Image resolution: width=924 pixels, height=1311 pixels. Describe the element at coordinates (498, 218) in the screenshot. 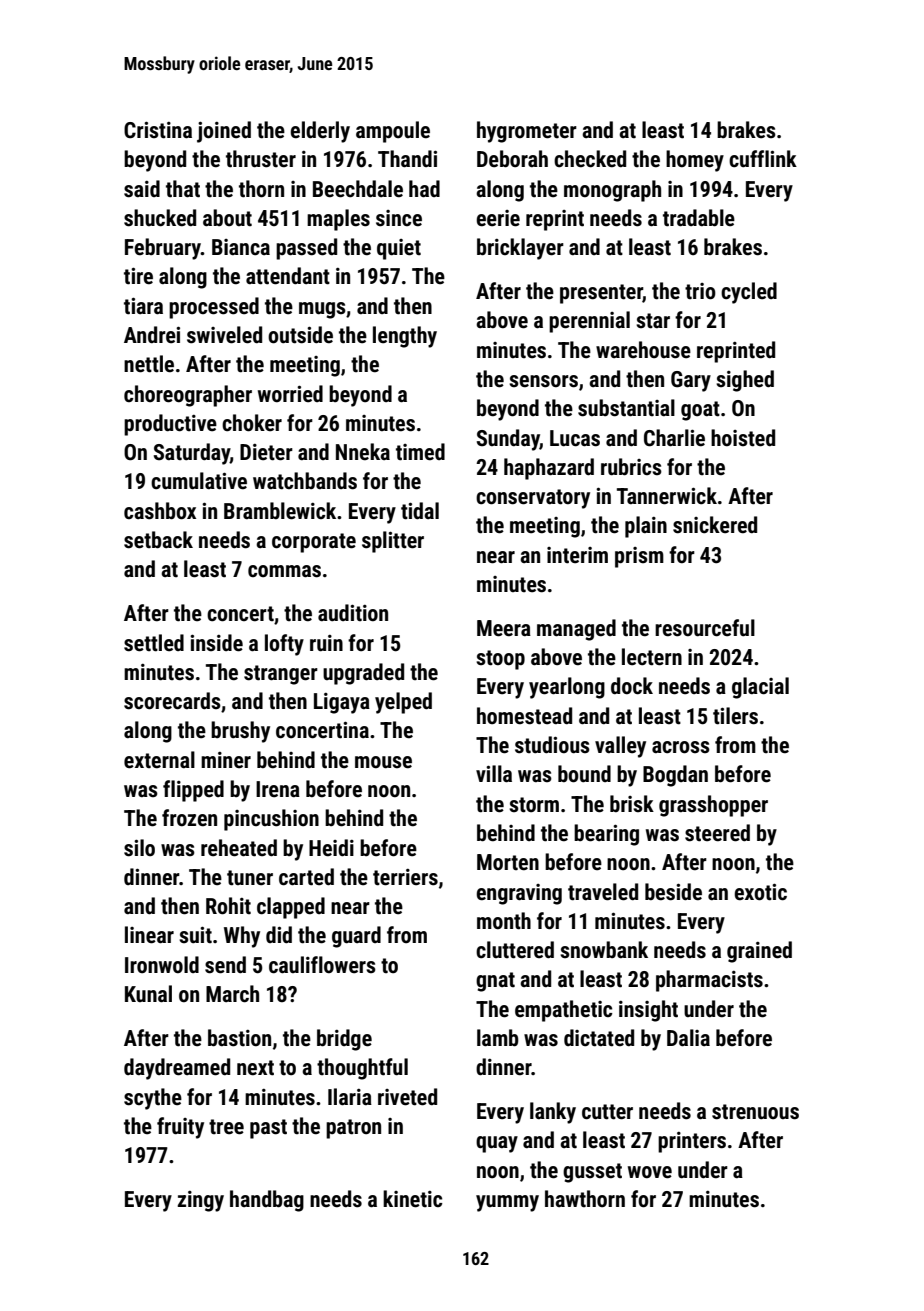

I see `eerie` at that location.
